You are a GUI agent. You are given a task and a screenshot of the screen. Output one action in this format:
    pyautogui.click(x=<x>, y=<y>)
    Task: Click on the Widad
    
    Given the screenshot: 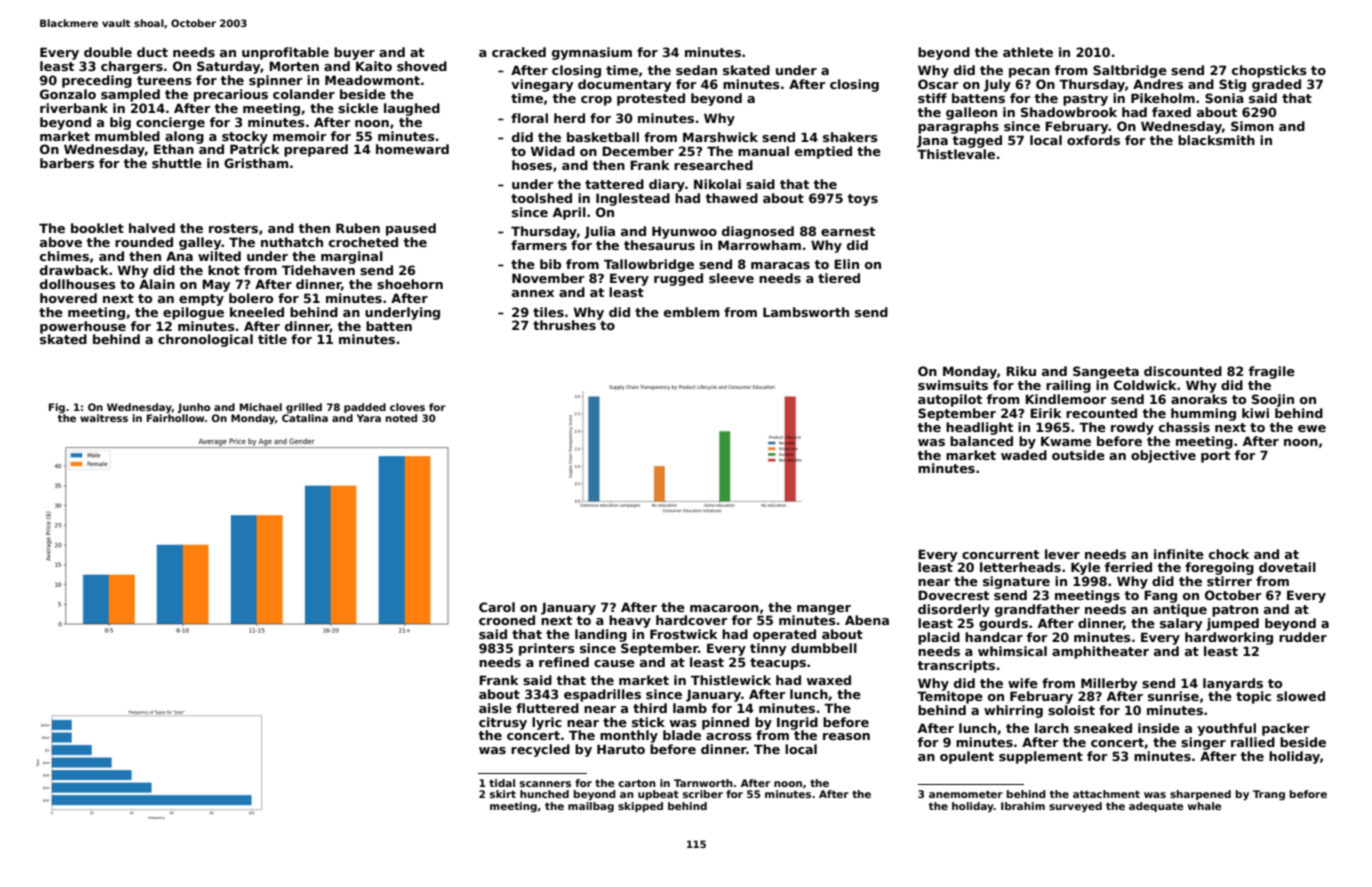 What is the action you would take?
    pyautogui.click(x=553, y=151)
